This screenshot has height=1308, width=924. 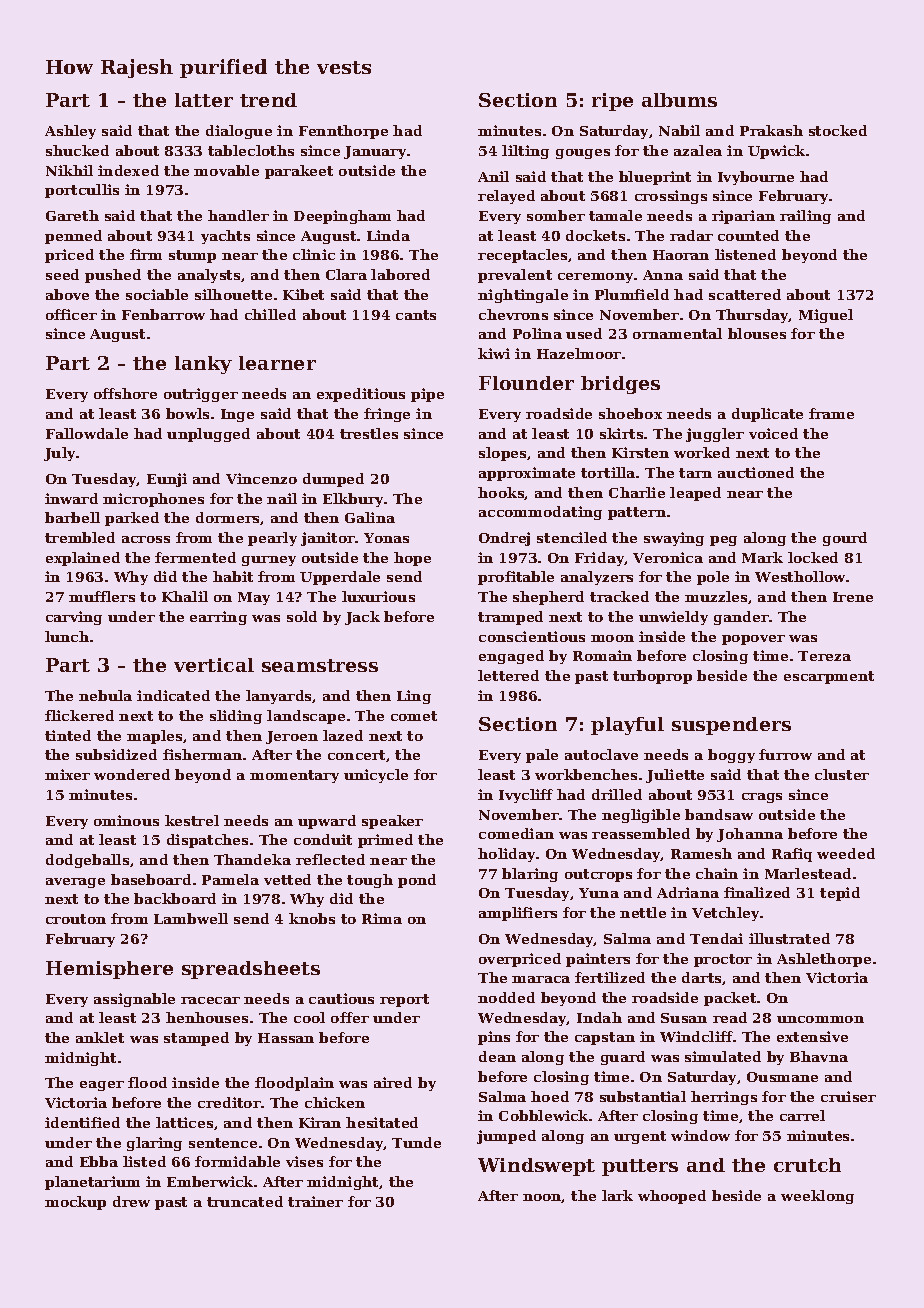 I want to click on shoebox, so click(x=630, y=413).
